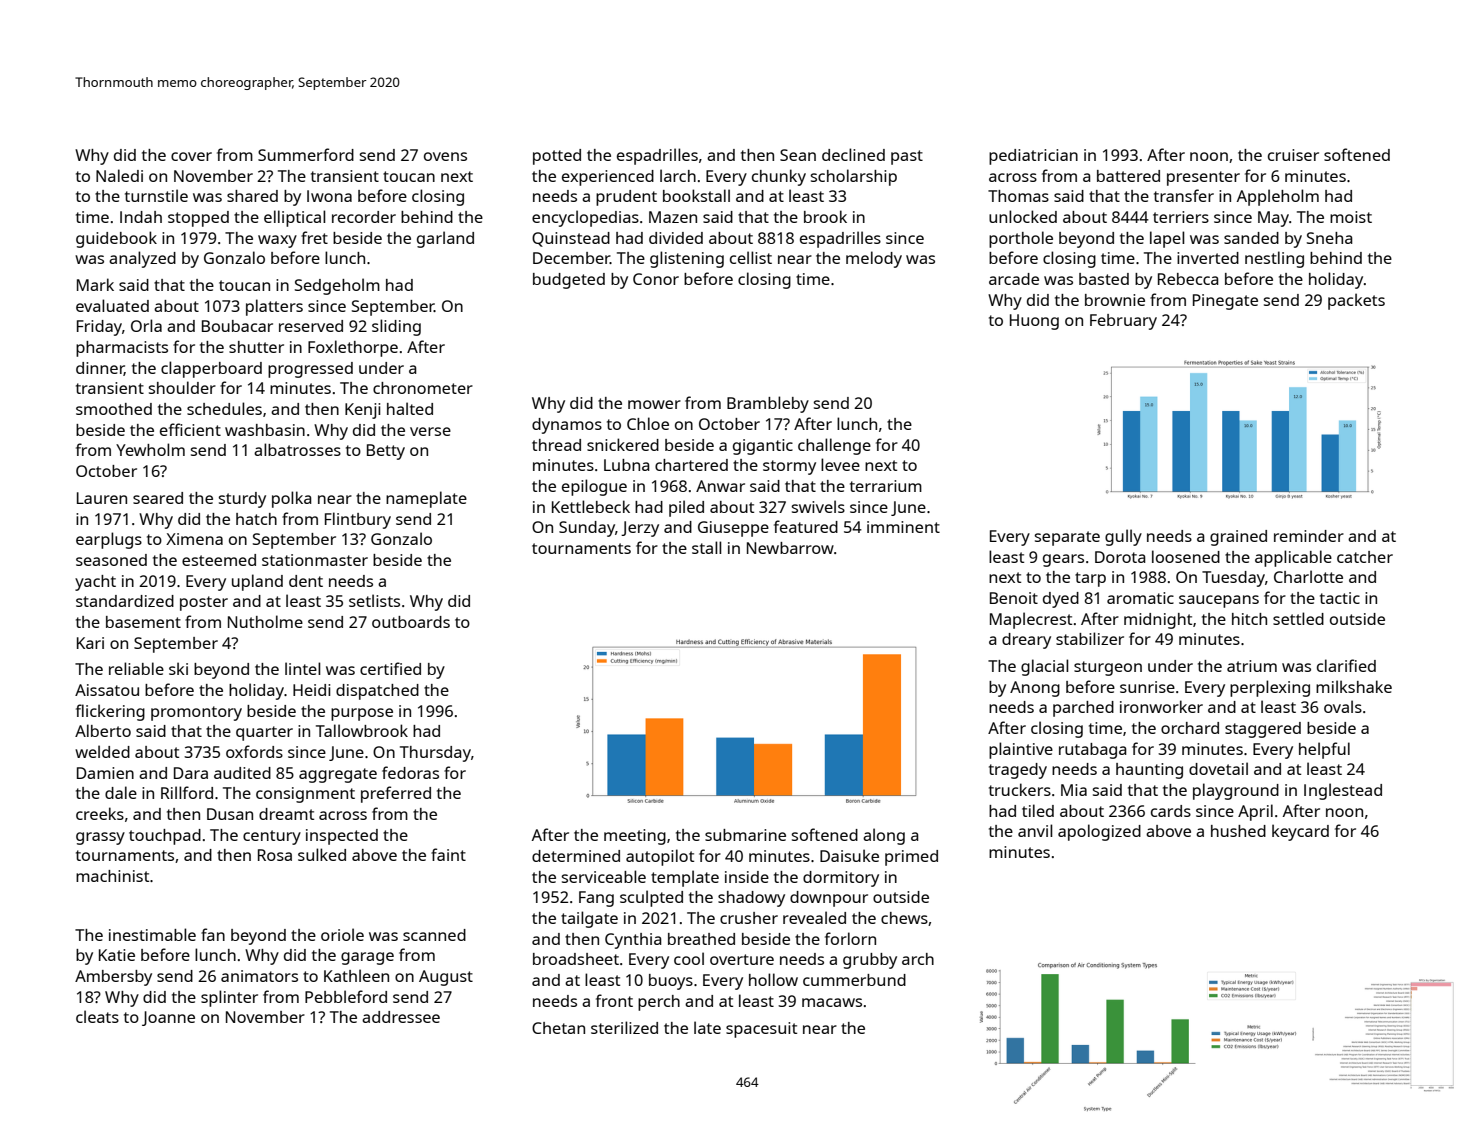 The image size is (1472, 1138). Describe the element at coordinates (798, 155) in the screenshot. I see `Sean` at that location.
